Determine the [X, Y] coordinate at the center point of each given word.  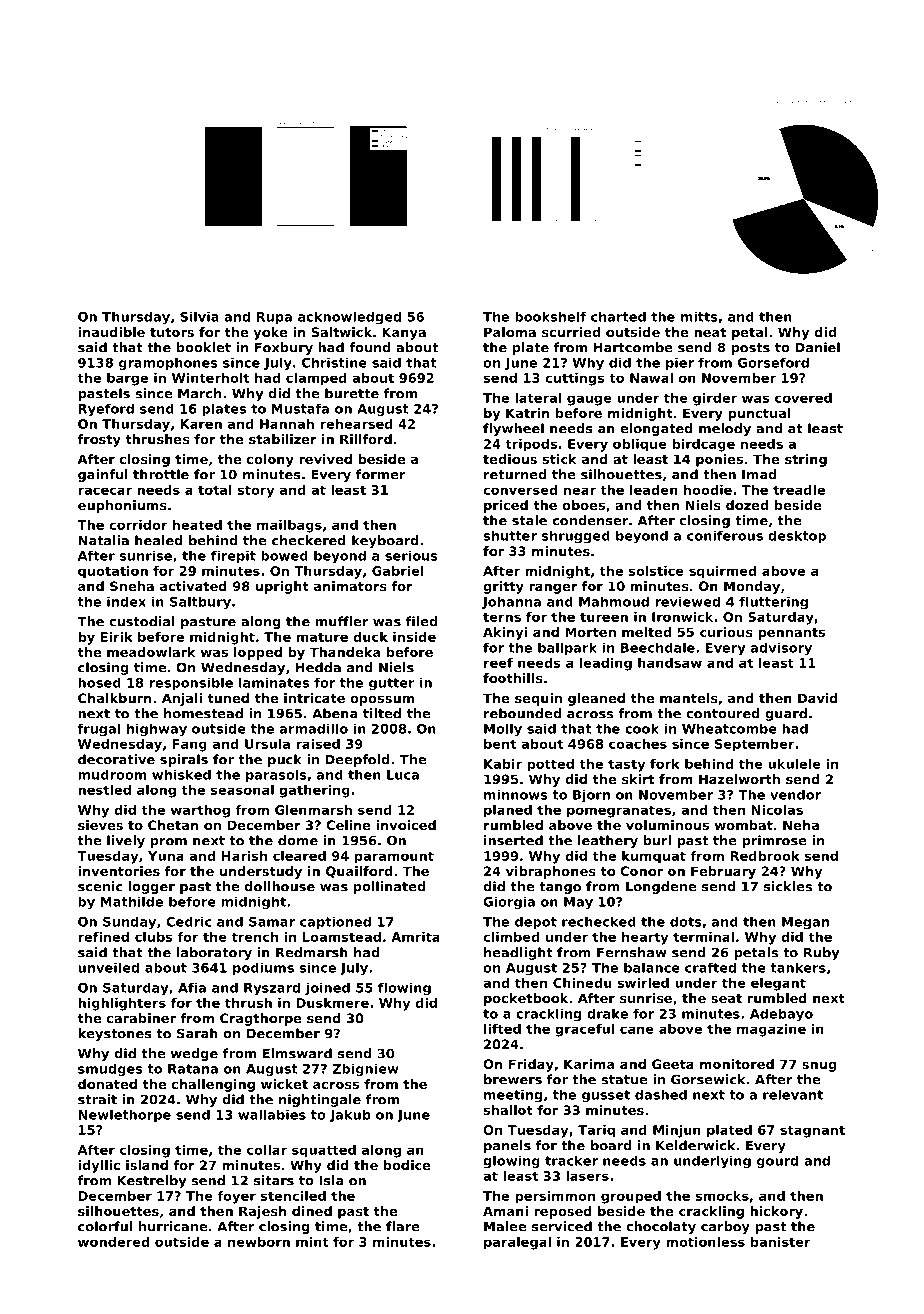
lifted [502, 1029]
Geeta [673, 1064]
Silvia [199, 317]
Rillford [366, 439]
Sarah [197, 1033]
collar [267, 1150]
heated [197, 525]
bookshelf [550, 317]
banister [781, 1242]
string [806, 460]
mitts [699, 317]
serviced [562, 1226]
